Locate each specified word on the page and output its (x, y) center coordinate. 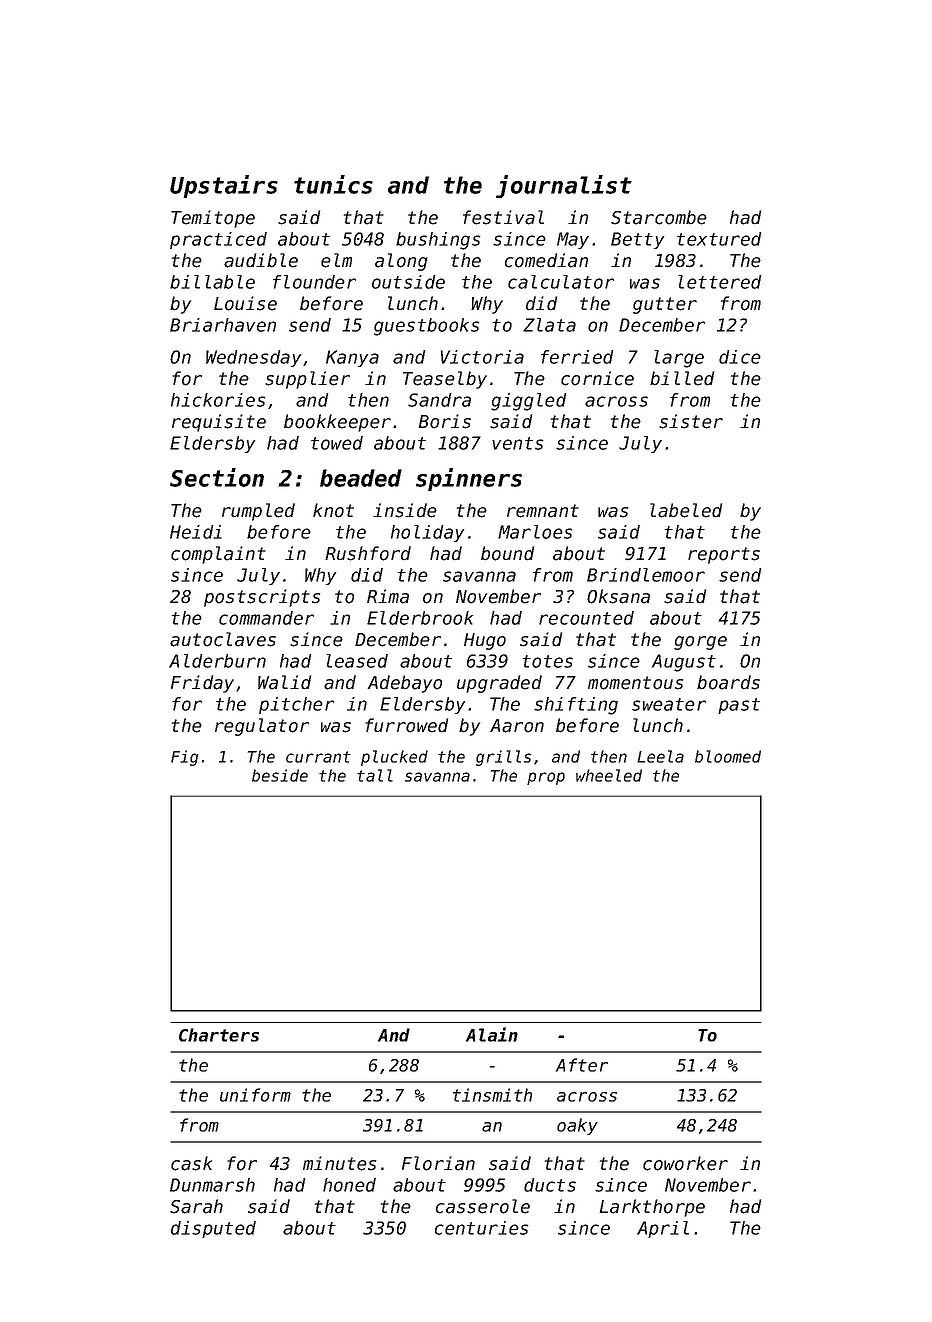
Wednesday (253, 358)
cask (191, 1163)
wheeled (609, 775)
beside (280, 775)
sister (691, 421)
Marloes (535, 532)
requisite (219, 423)
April (663, 1229)
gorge (700, 643)
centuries (482, 1228)
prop (546, 778)
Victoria (482, 357)
